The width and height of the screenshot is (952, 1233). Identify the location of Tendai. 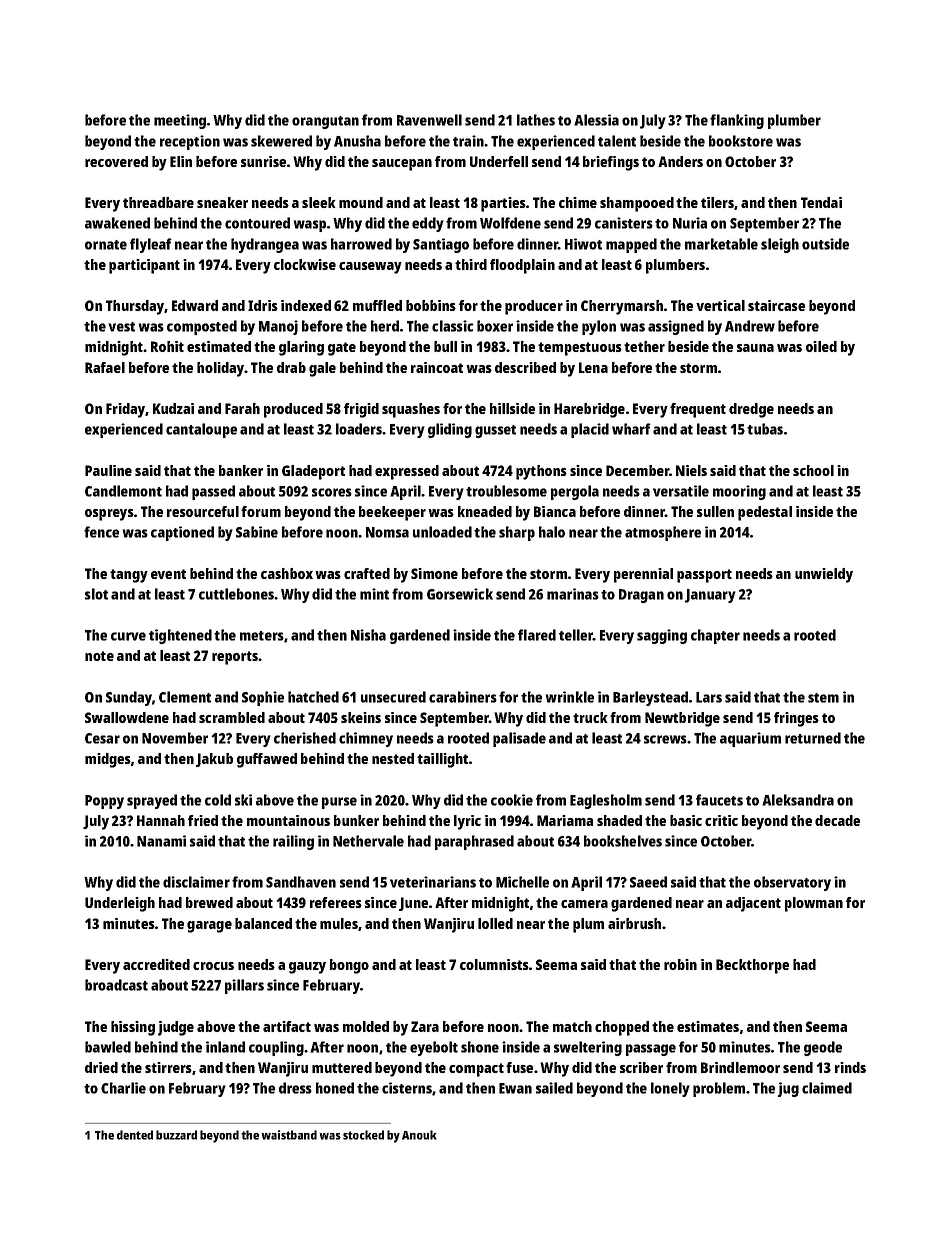
(821, 202).
